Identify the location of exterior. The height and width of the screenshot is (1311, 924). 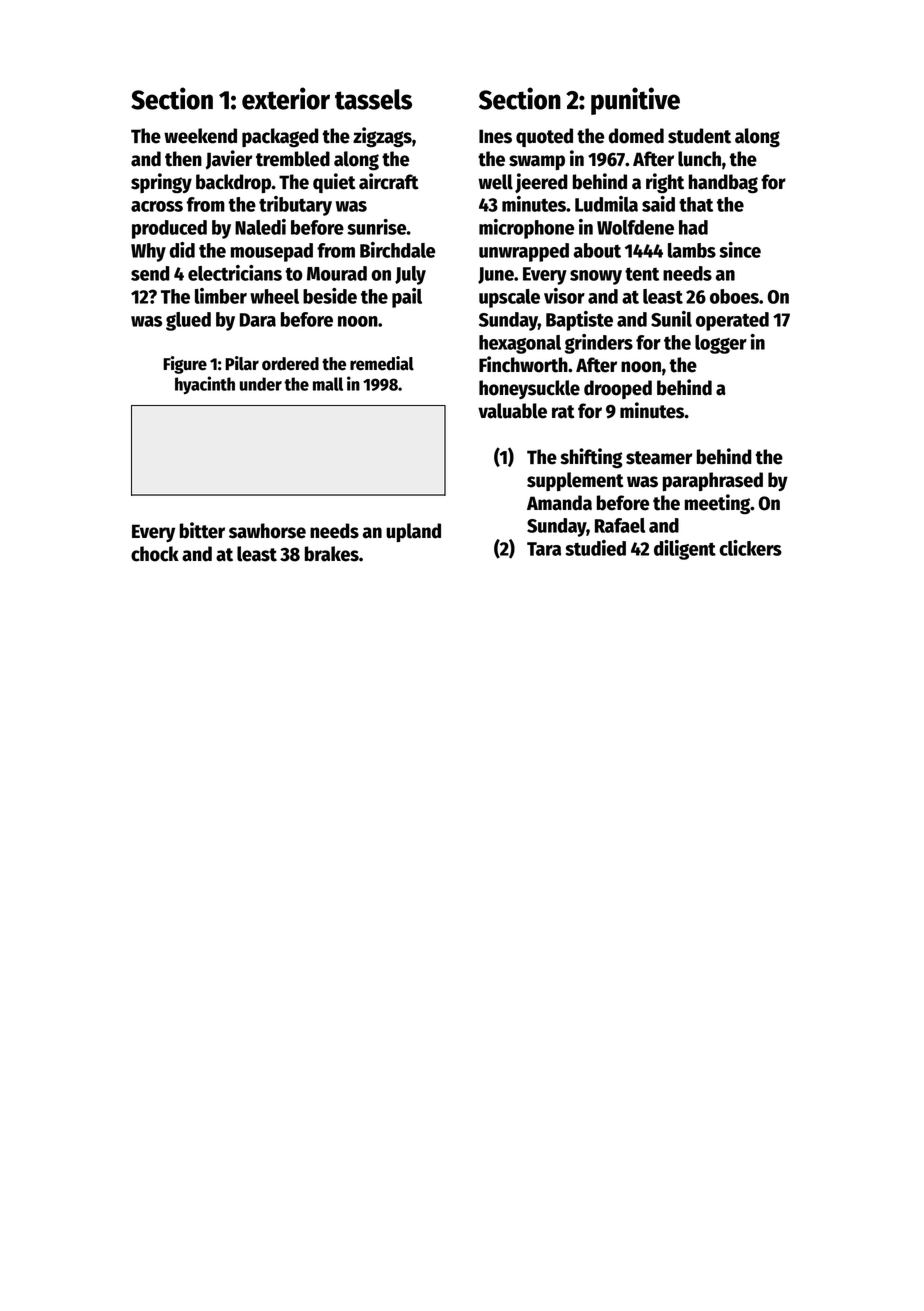
(286, 98).
